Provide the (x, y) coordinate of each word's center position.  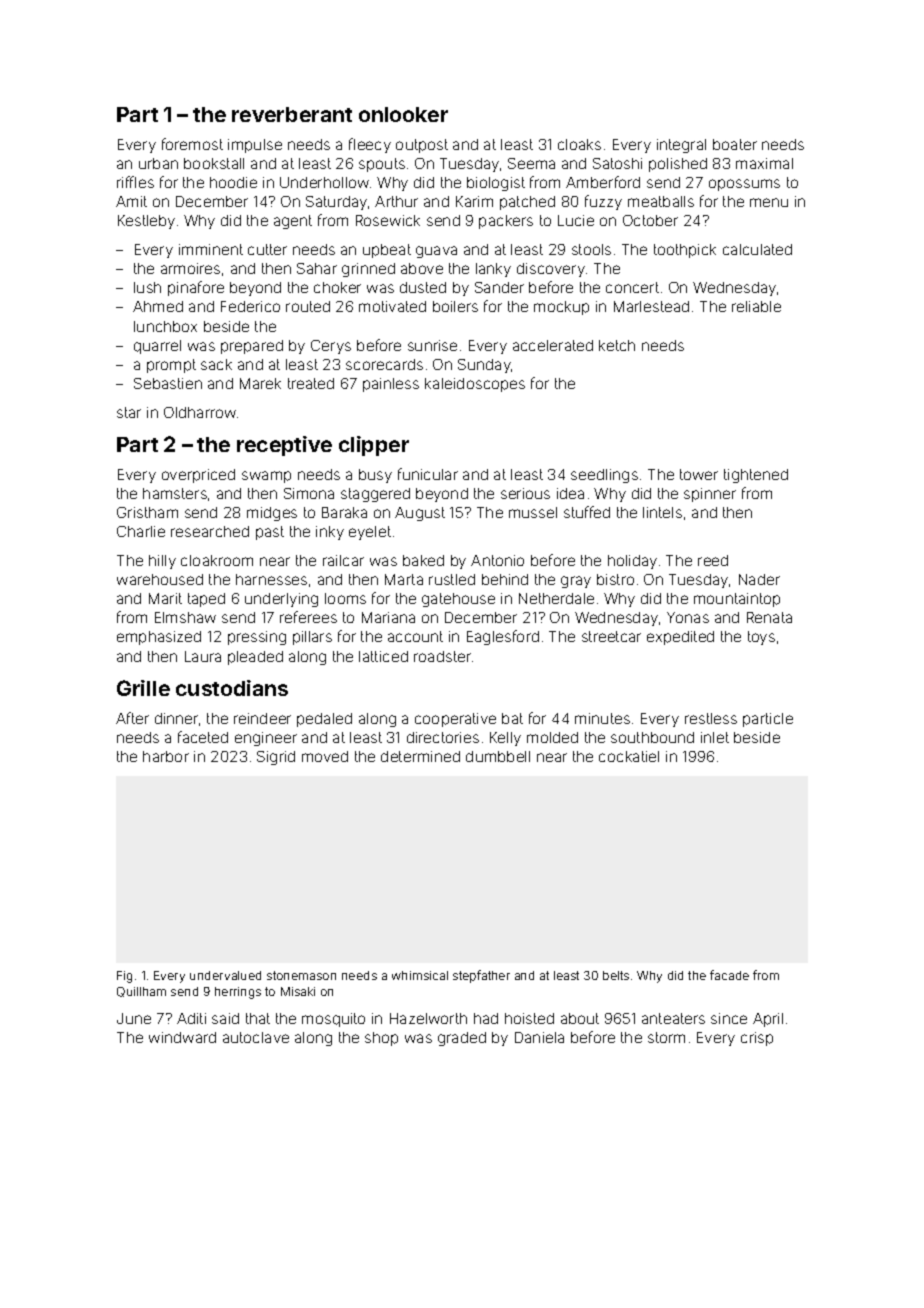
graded (462, 1039)
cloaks (579, 144)
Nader (759, 579)
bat (512, 718)
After (132, 718)
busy (375, 476)
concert (632, 287)
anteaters (673, 1018)
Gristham (147, 512)
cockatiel (629, 756)
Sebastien (168, 383)
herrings (238, 993)
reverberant (292, 114)
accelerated (553, 345)
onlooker (403, 114)
